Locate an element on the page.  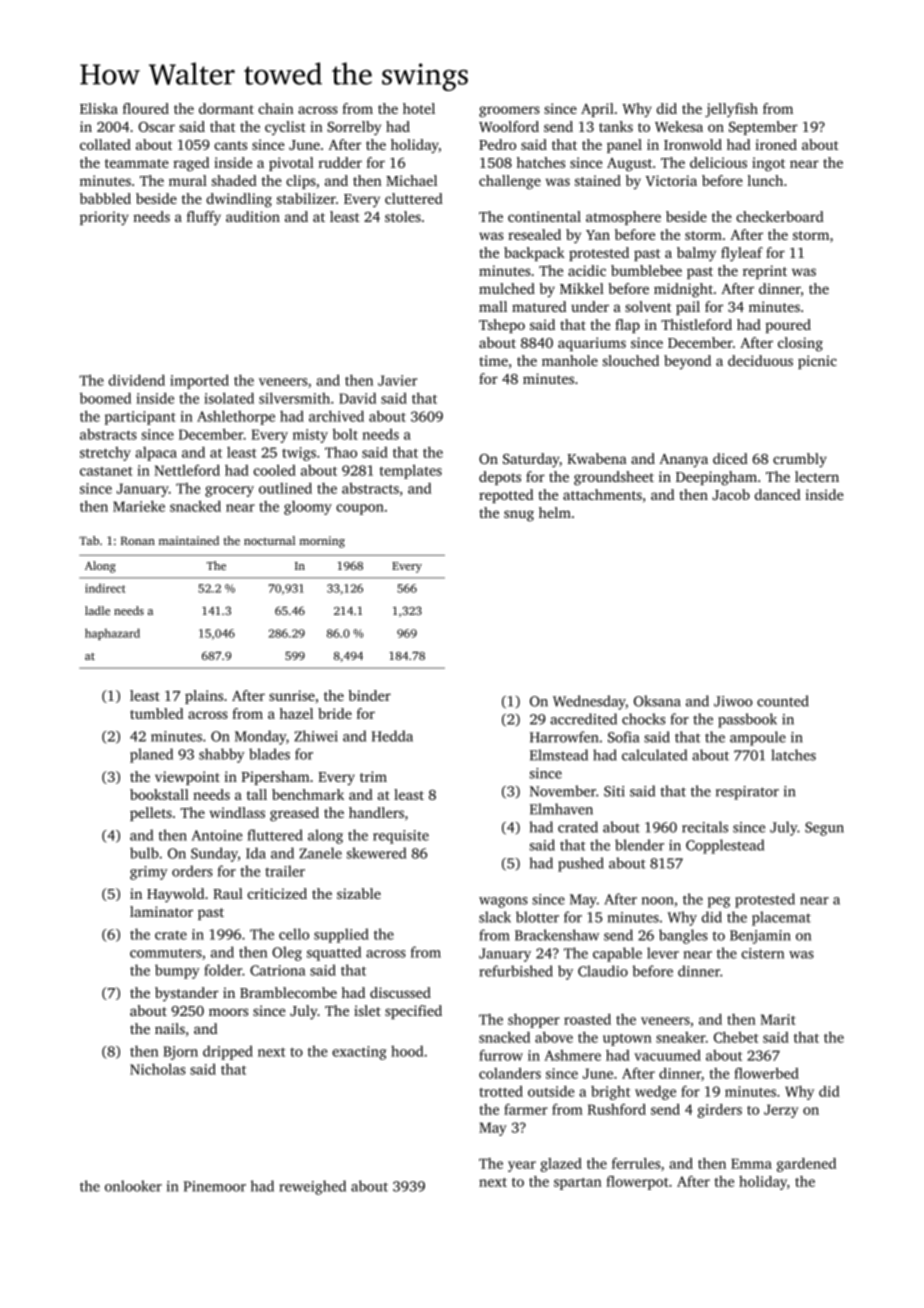
groundsheet is located at coordinates (614, 478).
